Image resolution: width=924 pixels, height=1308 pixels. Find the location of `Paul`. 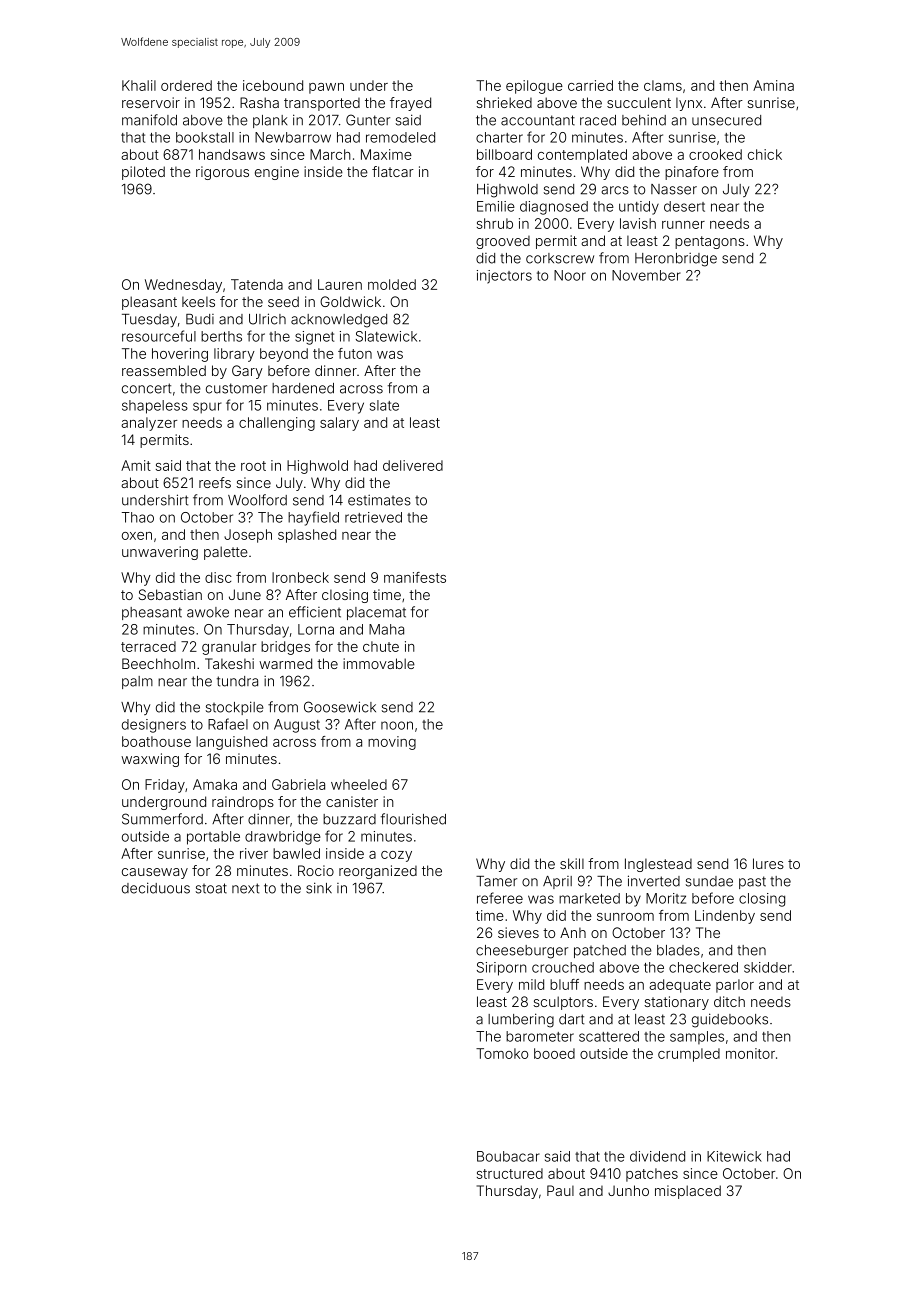

Paul is located at coordinates (560, 1190).
